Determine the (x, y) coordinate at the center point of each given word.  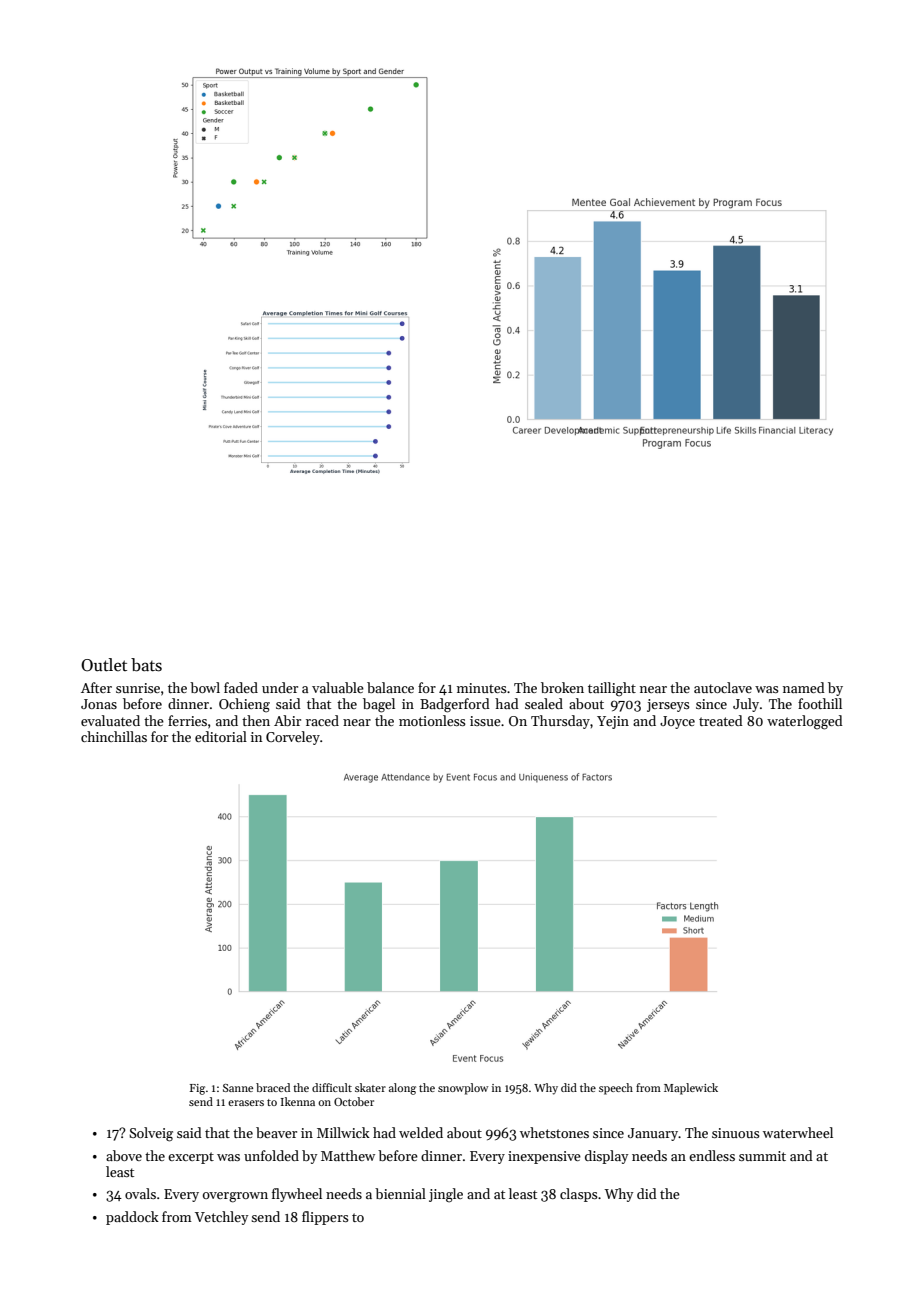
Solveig (151, 1134)
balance (390, 687)
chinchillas (114, 736)
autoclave (723, 687)
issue (485, 721)
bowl (205, 687)
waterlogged (805, 722)
